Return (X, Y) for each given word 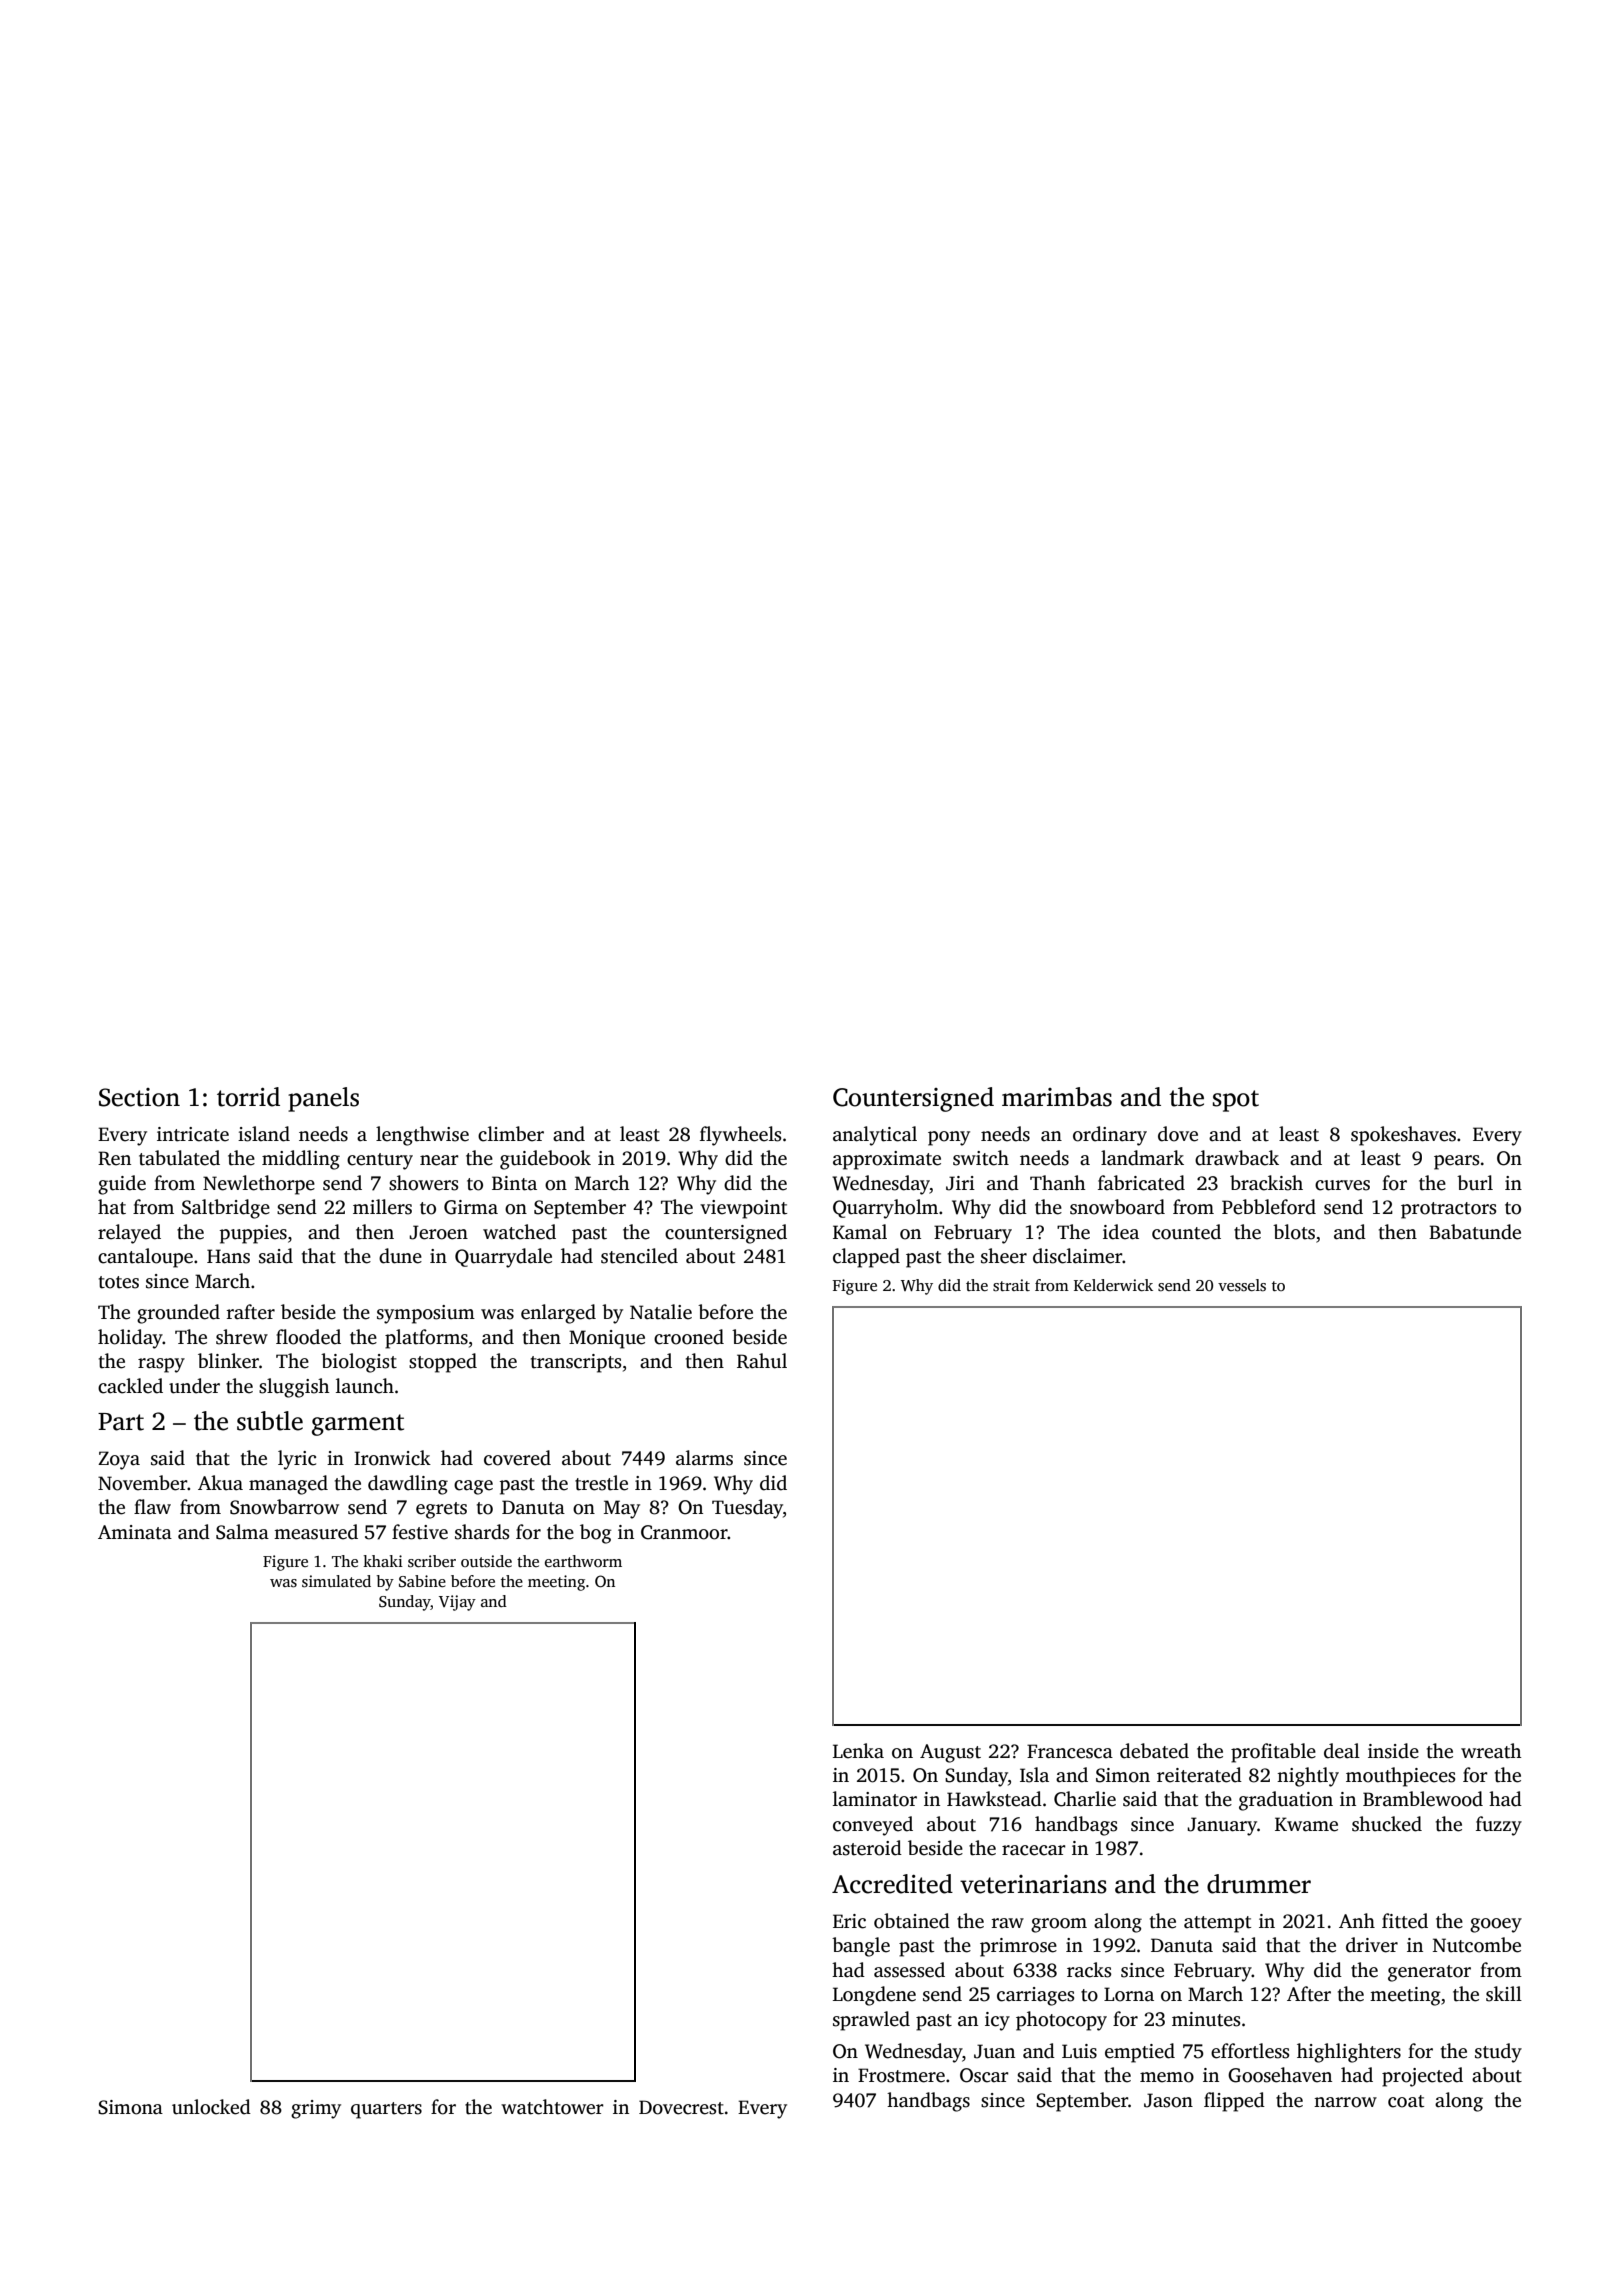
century (380, 1161)
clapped (866, 1258)
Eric (849, 1921)
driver (1372, 1945)
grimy (316, 2109)
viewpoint (743, 1209)
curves (1342, 1185)
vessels (1242, 1285)
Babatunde (1475, 1232)
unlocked (211, 2107)
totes (119, 1282)
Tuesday (747, 1509)
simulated (336, 1581)
